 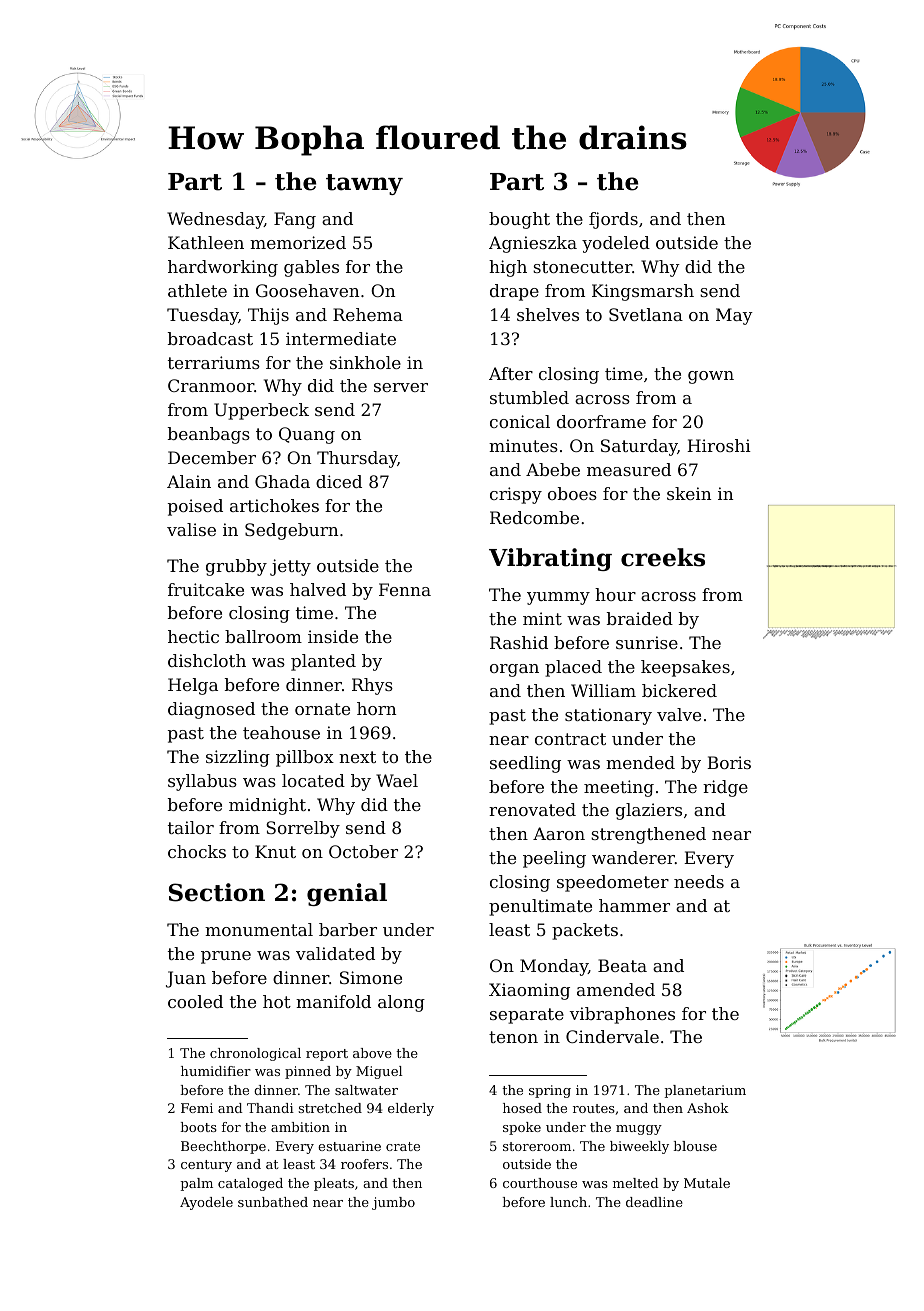 What do you see at coordinates (529, 991) in the document?
I see `Xiaoming` at bounding box center [529, 991].
